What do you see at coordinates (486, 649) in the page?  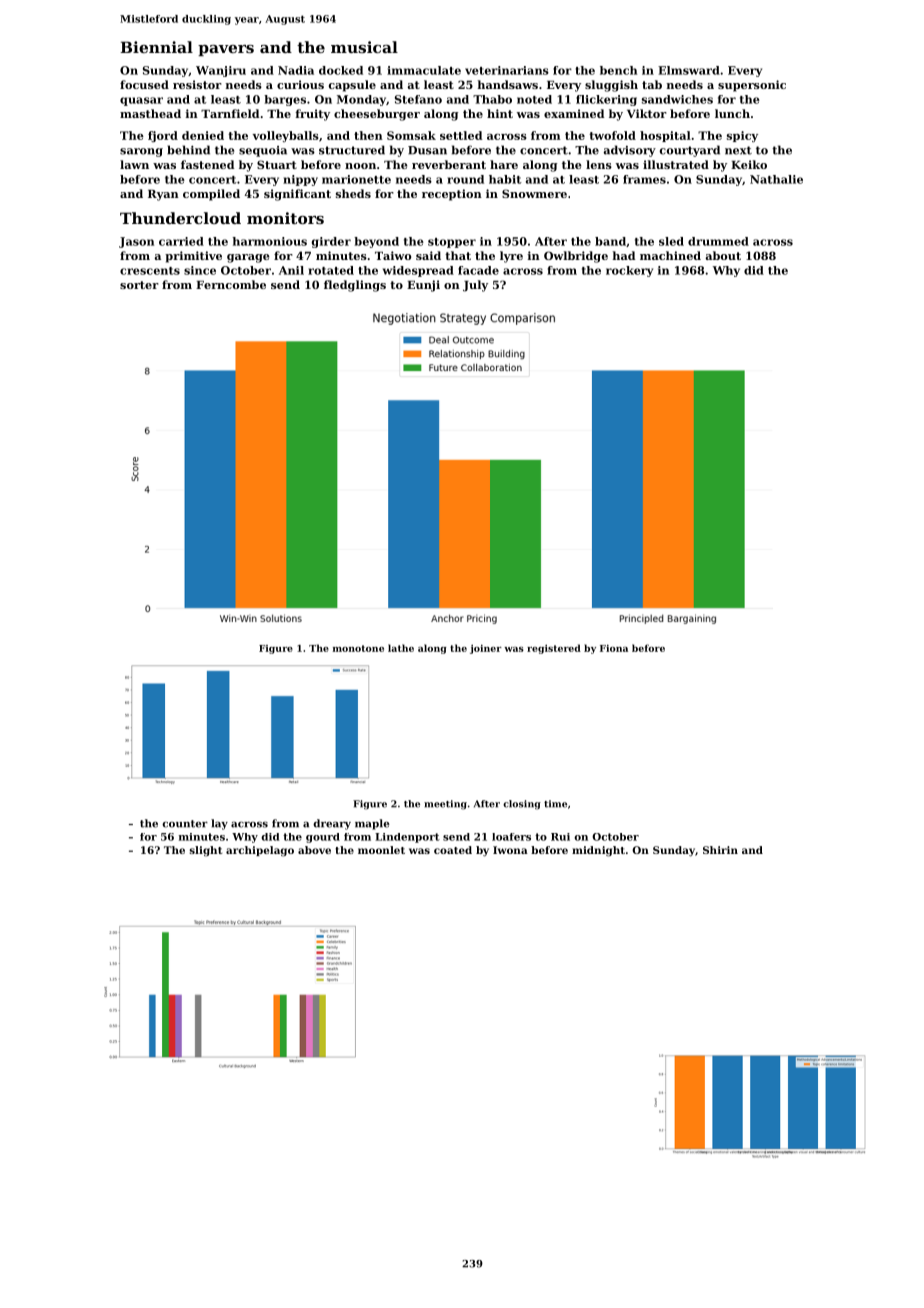 I see `joiner` at bounding box center [486, 649].
